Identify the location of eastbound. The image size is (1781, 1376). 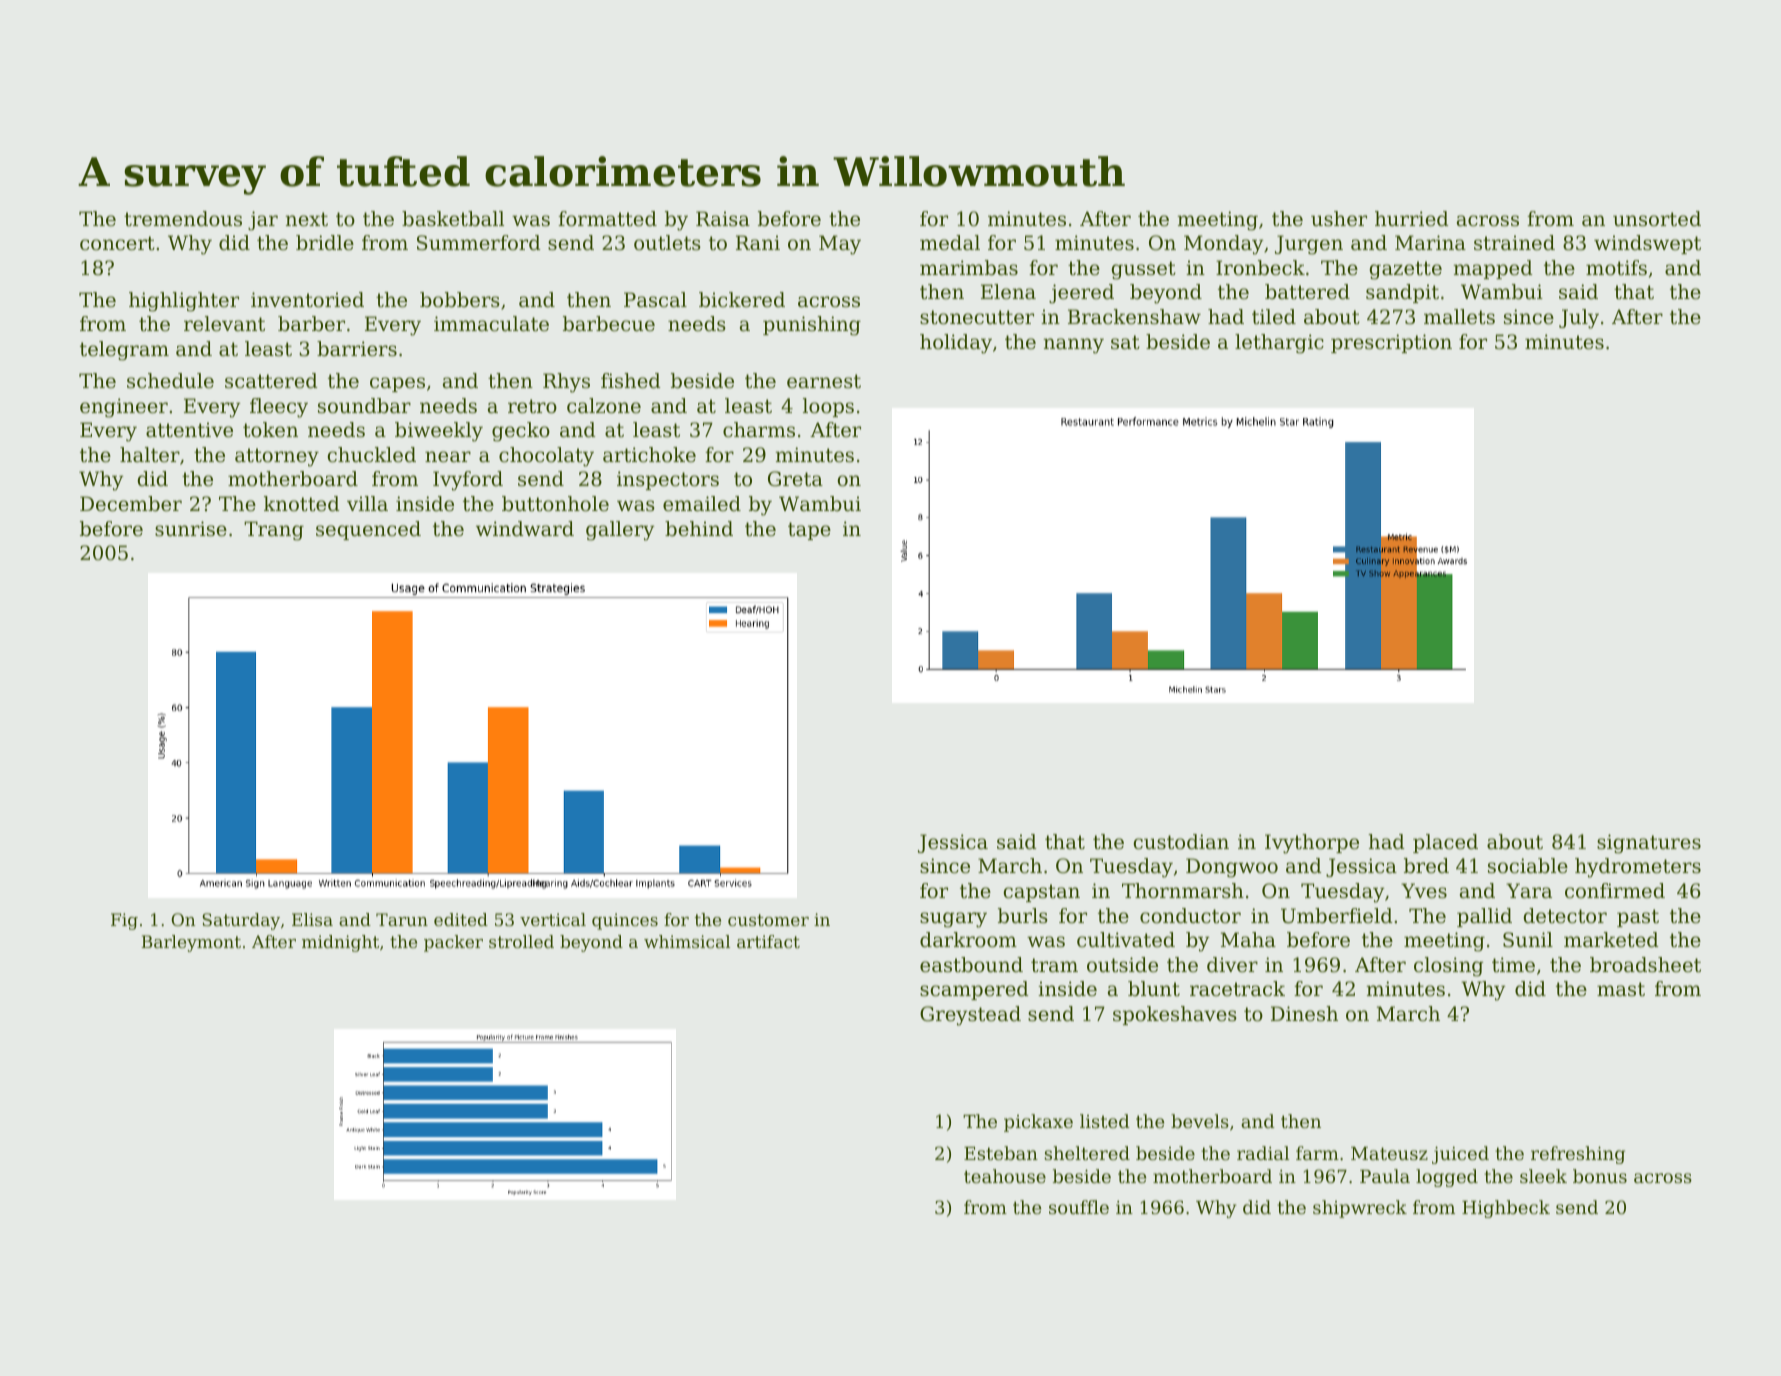
(971, 965).
